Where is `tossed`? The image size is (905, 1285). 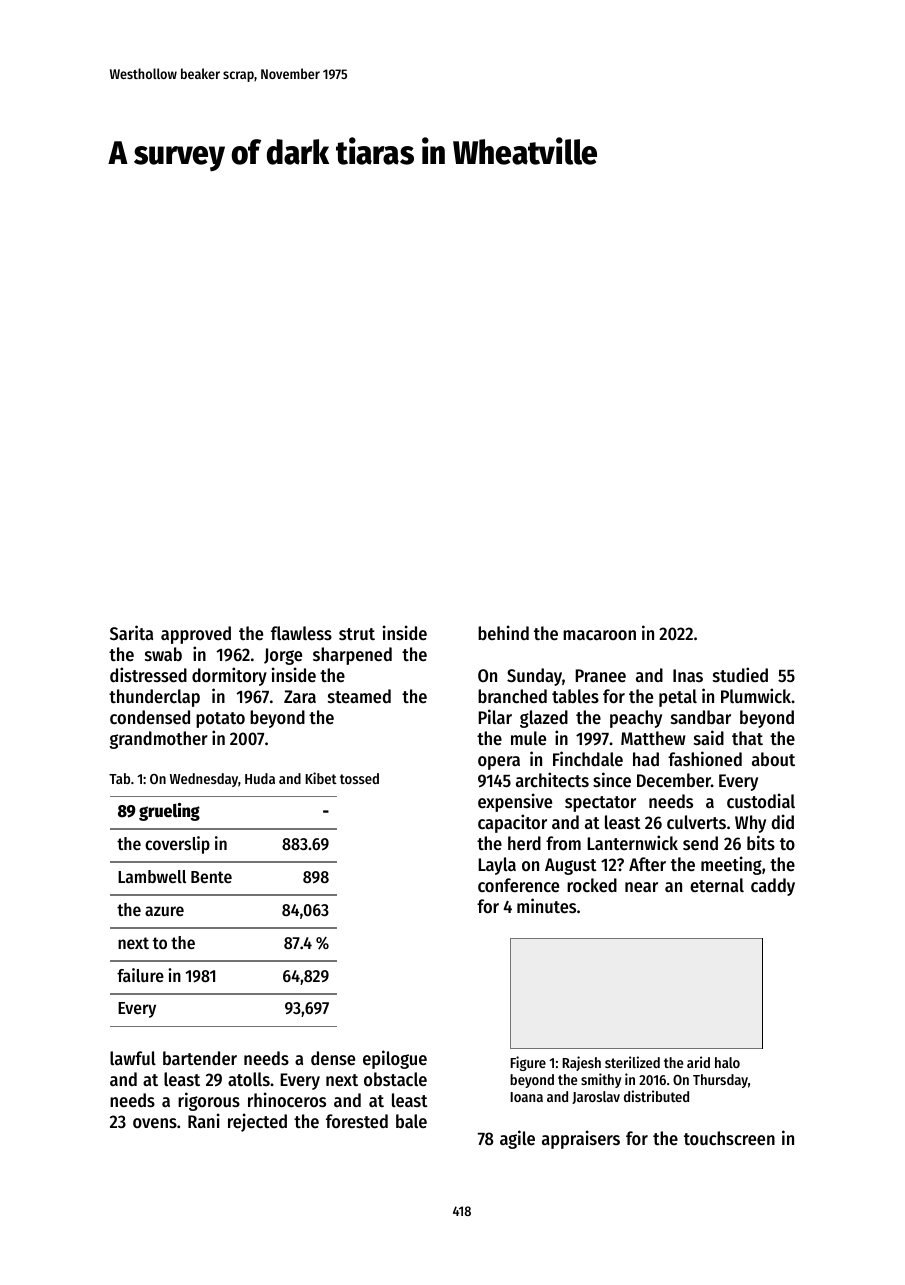
tossed is located at coordinates (359, 778).
